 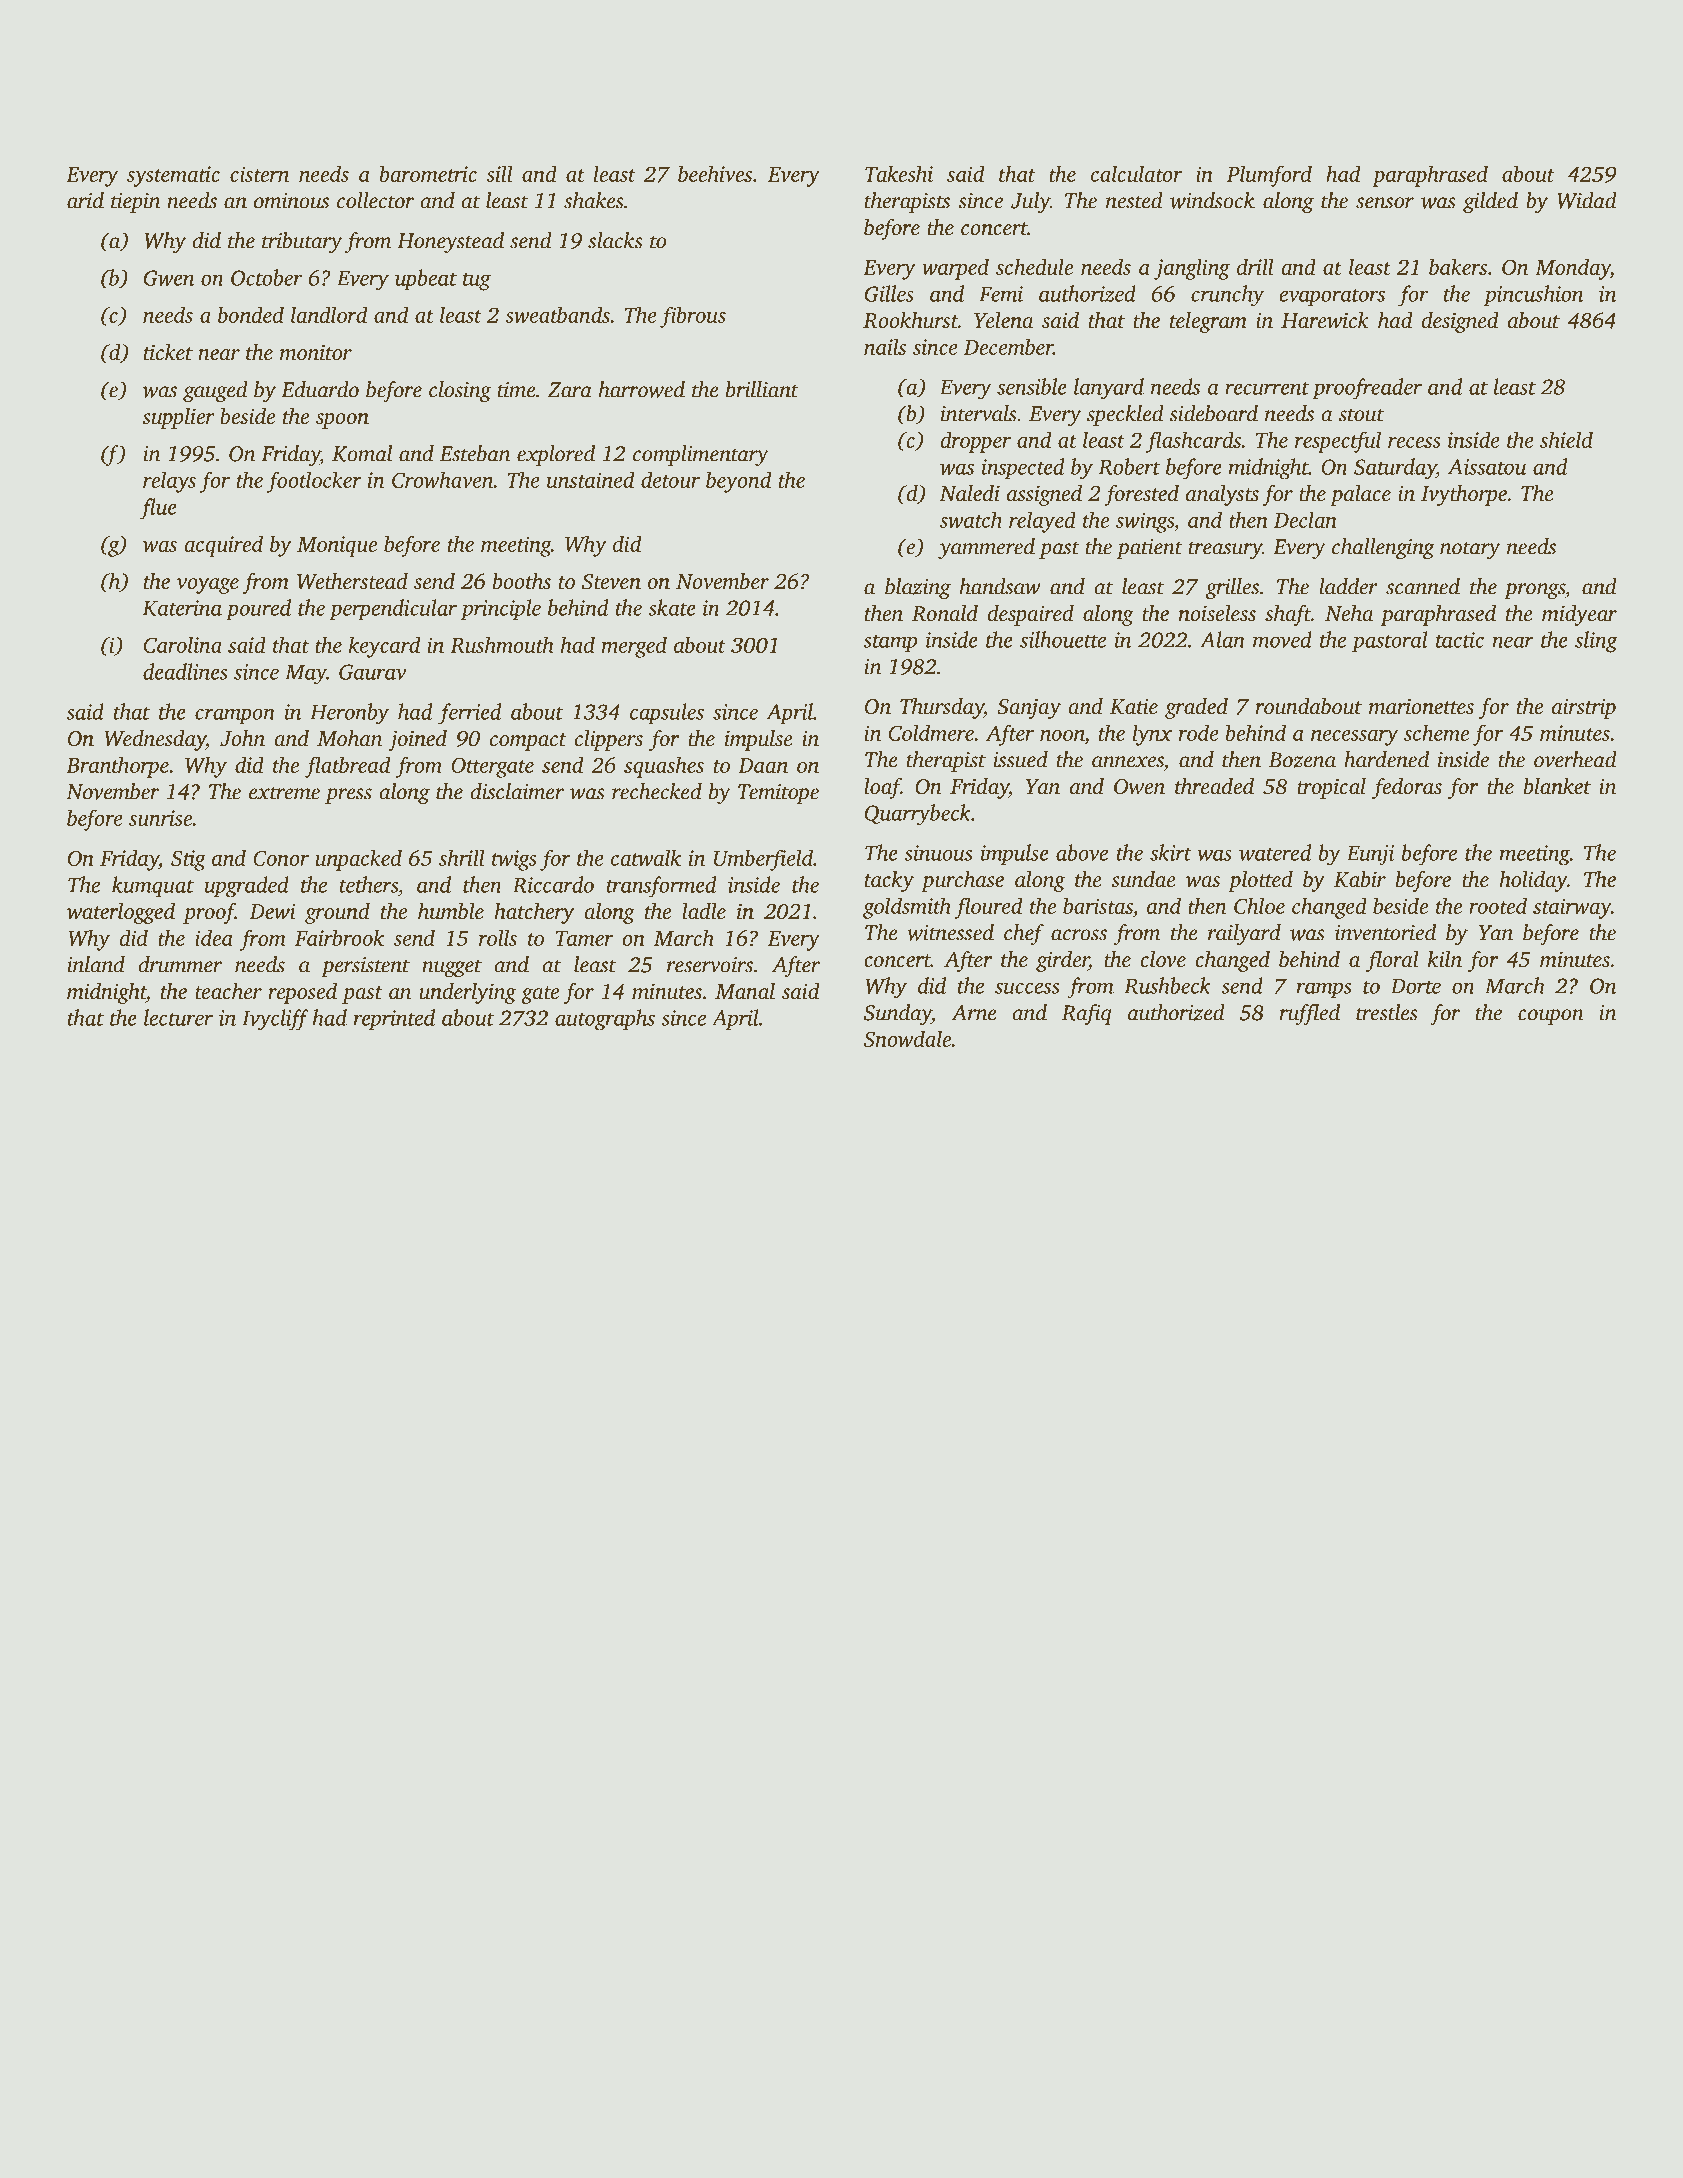 What do you see at coordinates (158, 509) in the page?
I see `flue` at bounding box center [158, 509].
